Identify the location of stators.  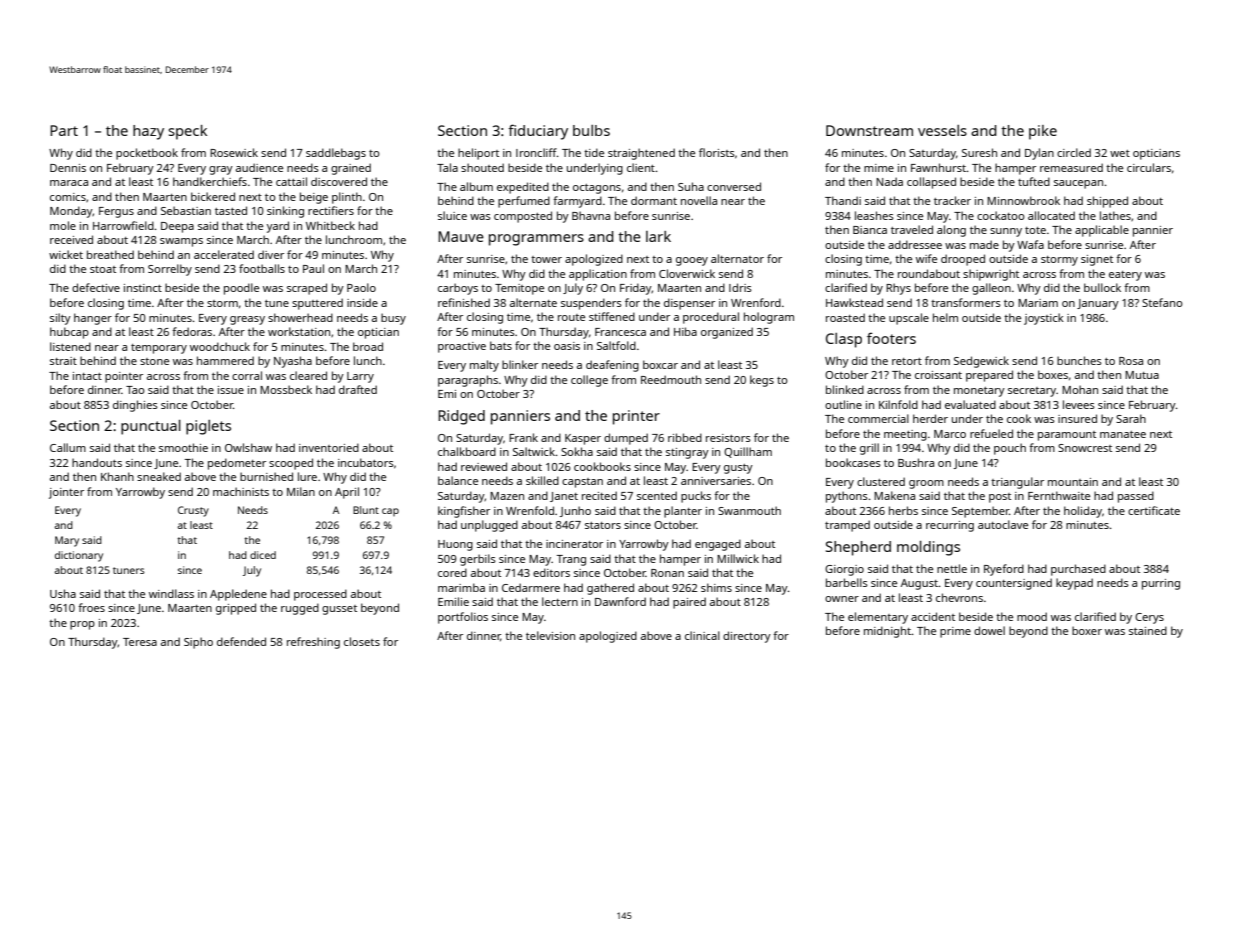
(603, 525).
